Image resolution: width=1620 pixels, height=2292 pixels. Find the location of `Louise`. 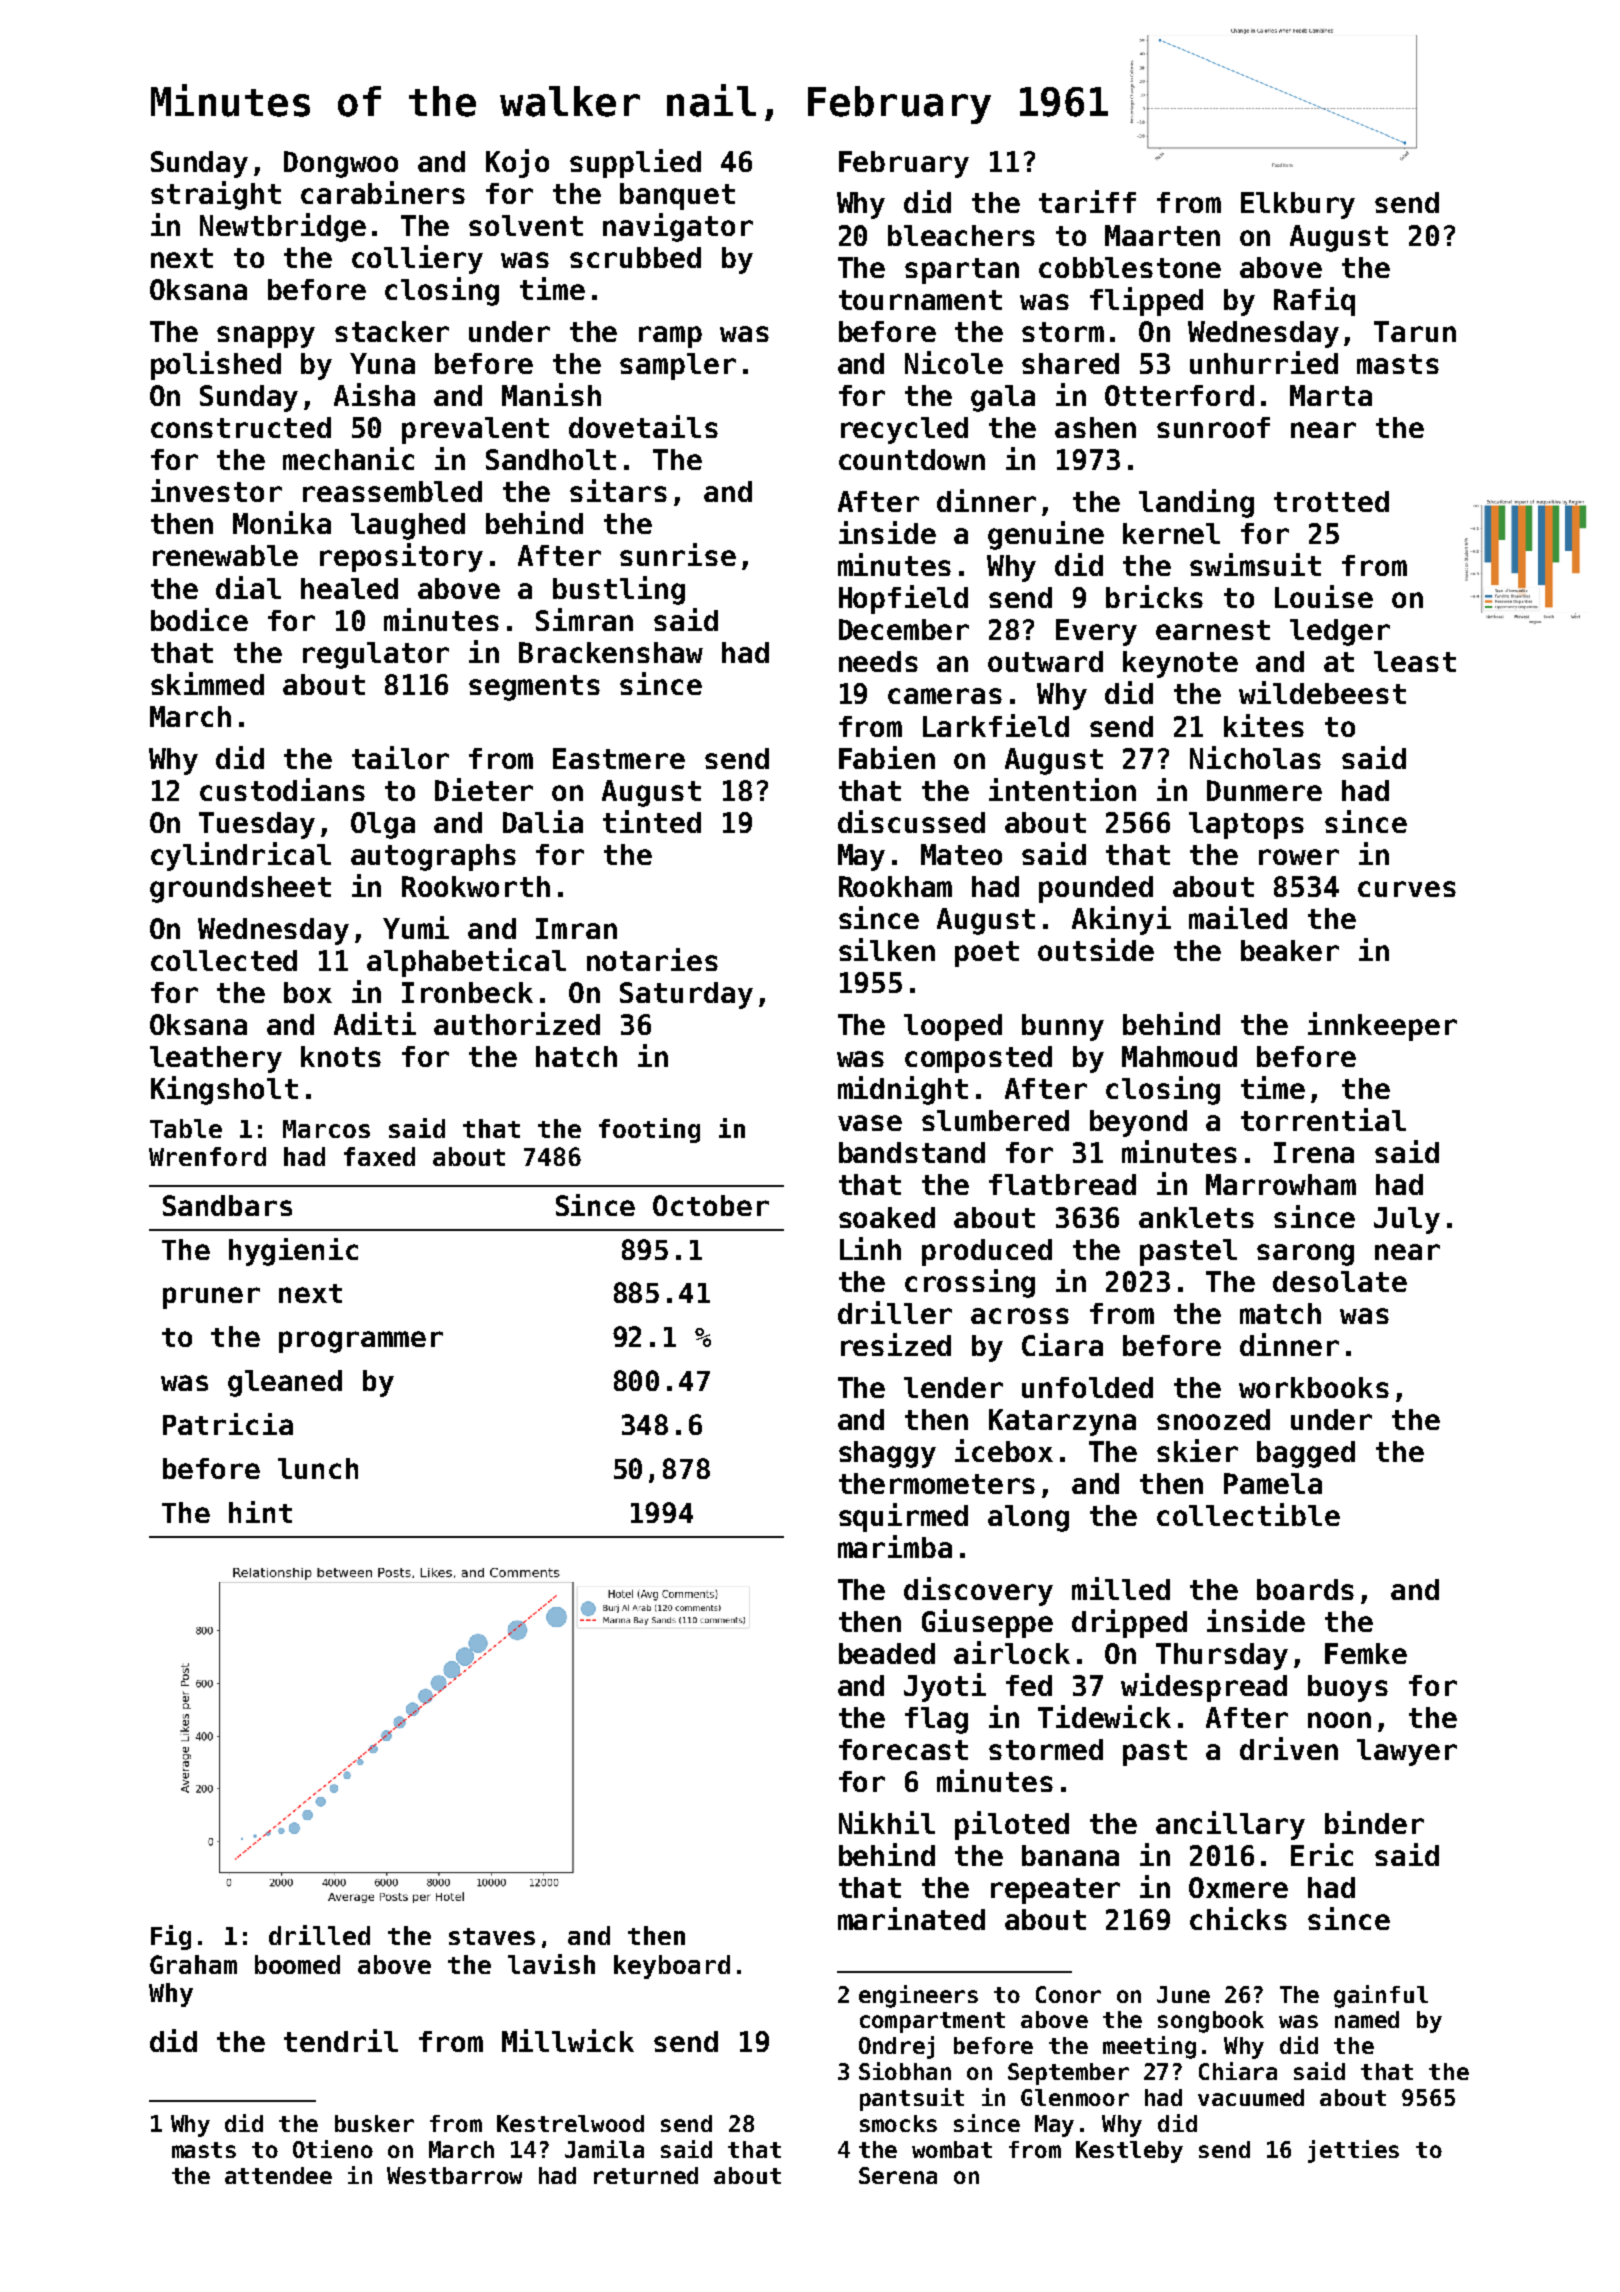

Louise is located at coordinates (1324, 596).
